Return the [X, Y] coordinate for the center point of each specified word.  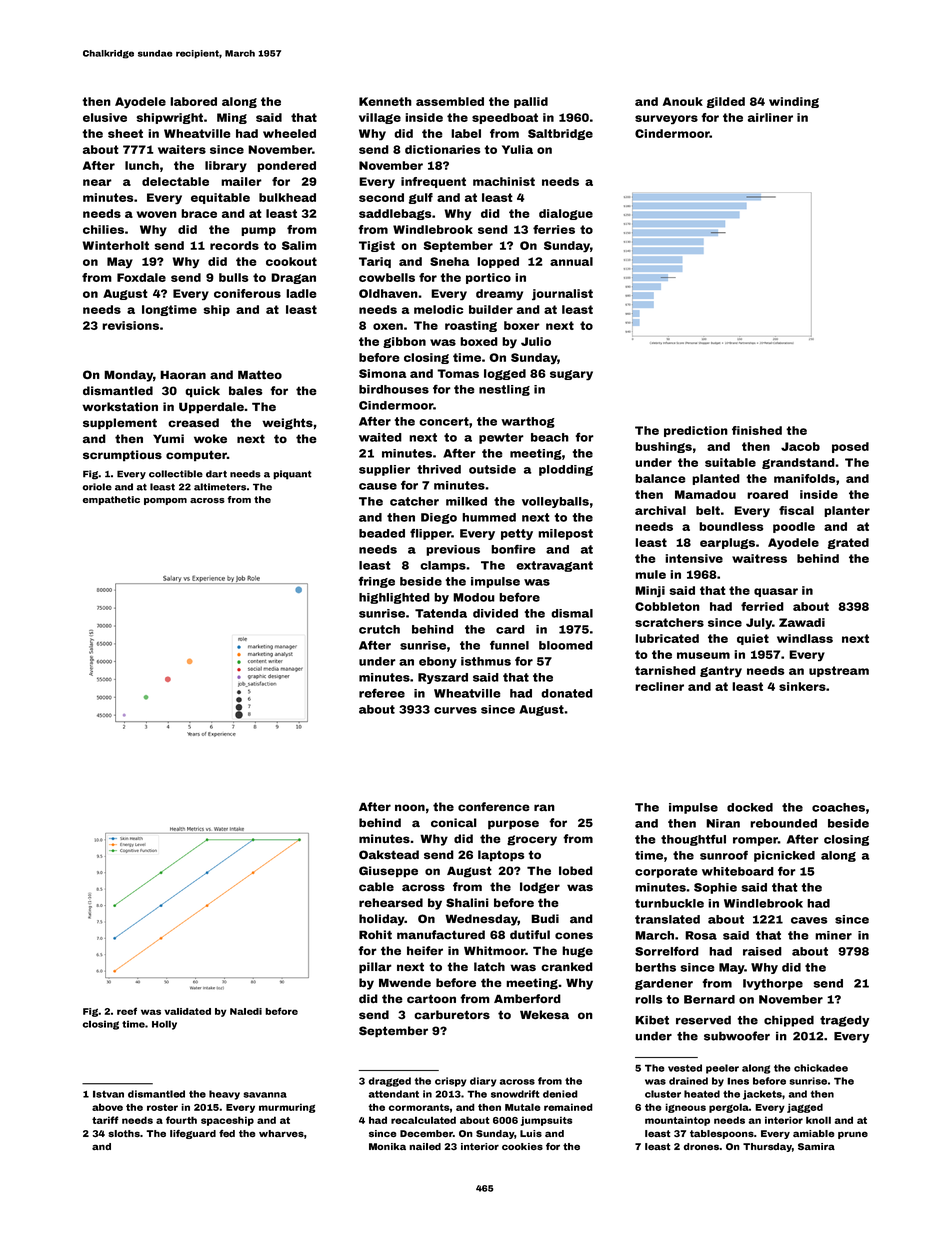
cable [376, 887]
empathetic [111, 500]
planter [847, 511]
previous [453, 550]
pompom [165, 501]
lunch [142, 165]
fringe [376, 582]
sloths [124, 1133]
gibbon [404, 342]
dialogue [566, 214]
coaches [838, 807]
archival [660, 510]
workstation [120, 407]
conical [454, 822]
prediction [696, 431]
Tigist [377, 246]
